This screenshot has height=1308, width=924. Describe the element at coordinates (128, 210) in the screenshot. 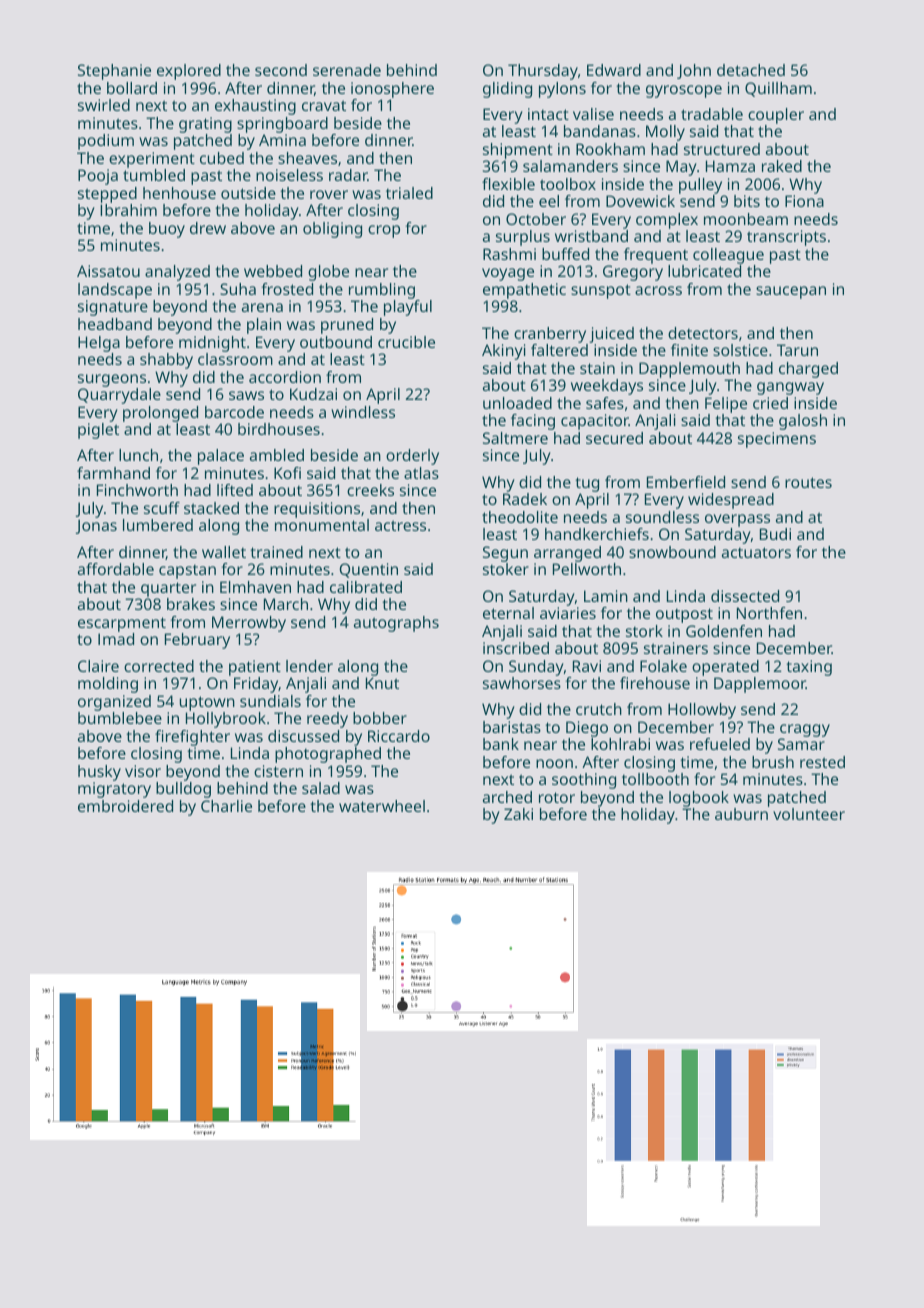

I see `Ibrahim` at that location.
